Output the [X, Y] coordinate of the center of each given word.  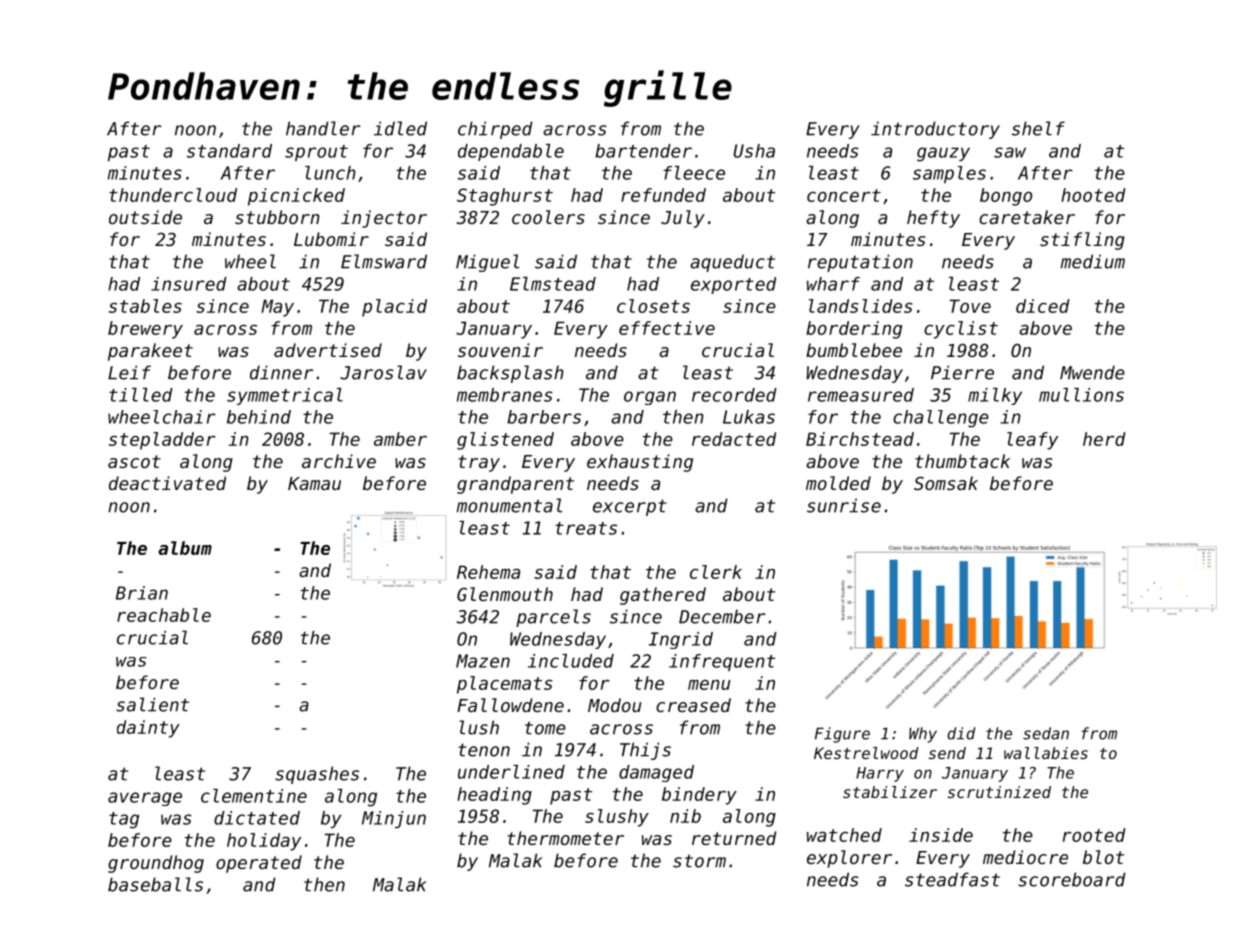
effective [667, 328]
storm [699, 861]
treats [586, 528]
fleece [694, 173]
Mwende [1092, 372]
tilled [141, 395]
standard [229, 151]
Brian [142, 593]
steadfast [952, 879]
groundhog [156, 864]
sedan [1046, 733]
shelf [1038, 128]
